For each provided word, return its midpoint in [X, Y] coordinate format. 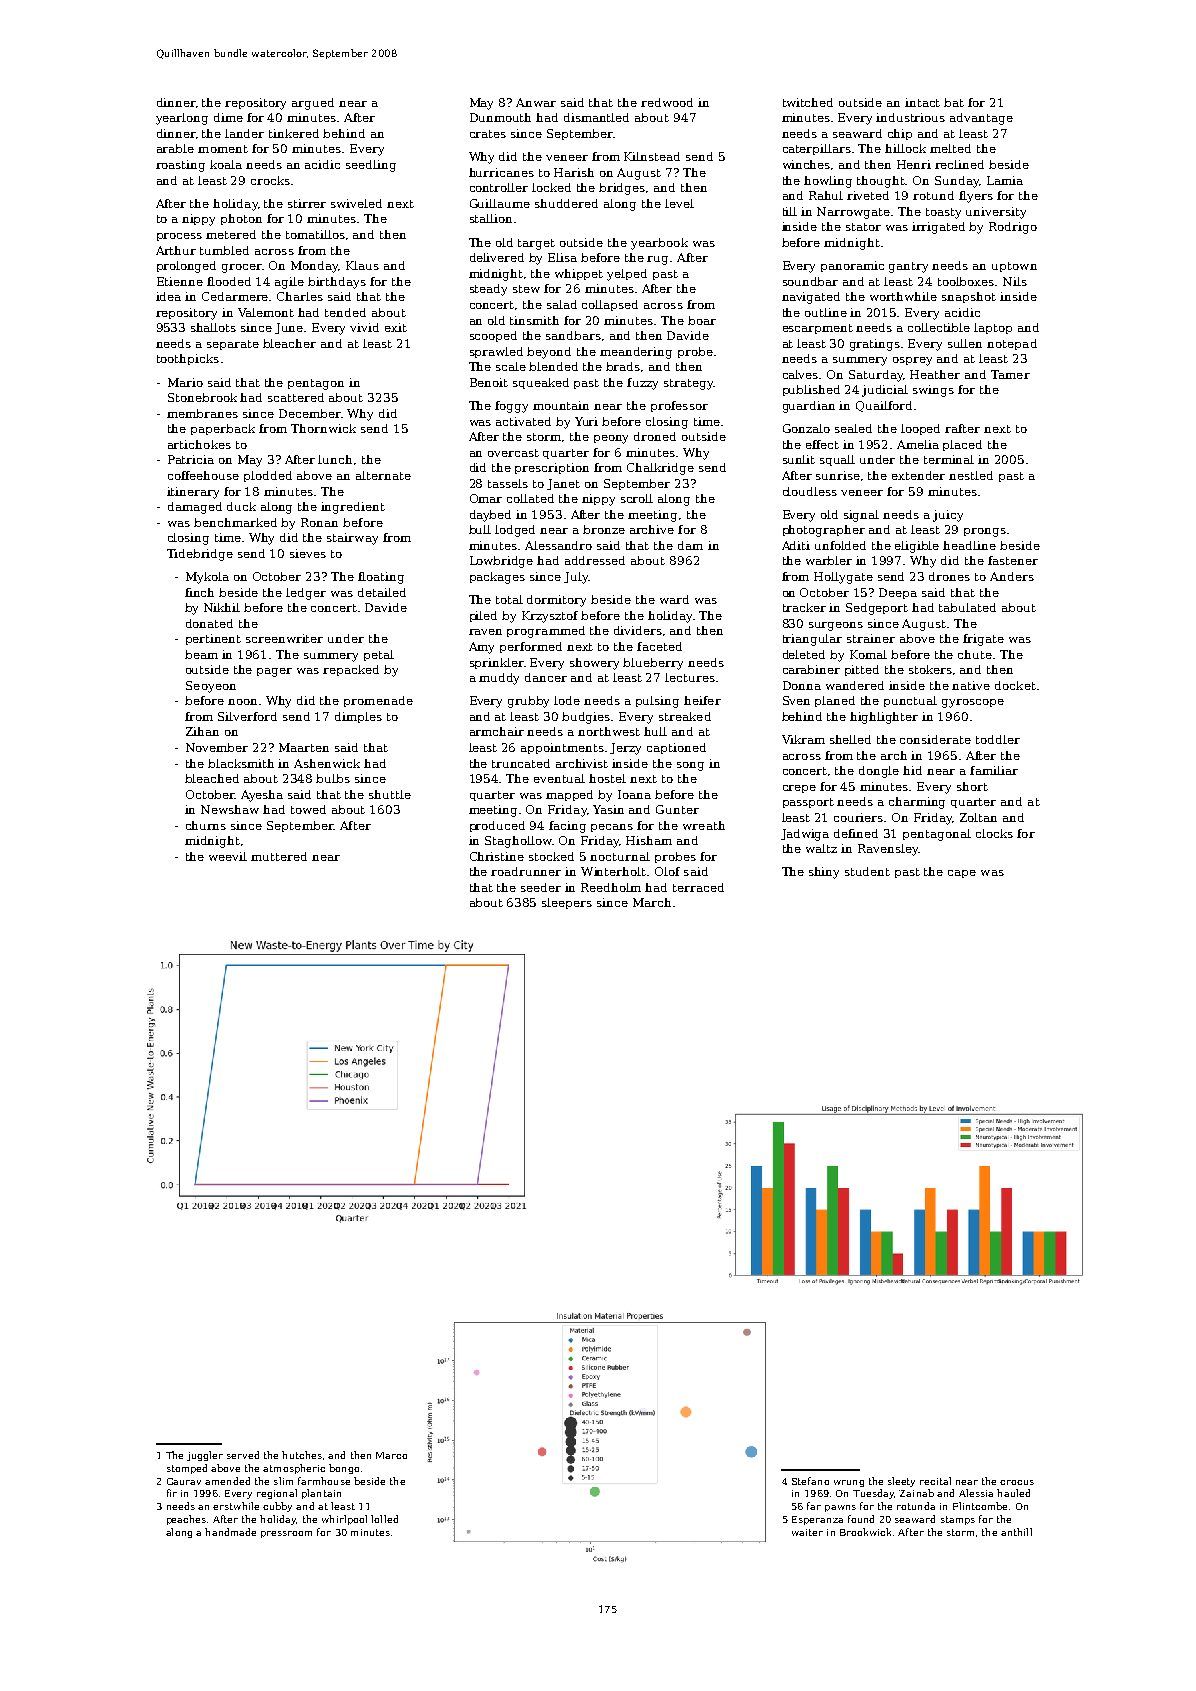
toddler [998, 739]
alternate [383, 475]
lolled [384, 1519]
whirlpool [344, 1520]
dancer [546, 677]
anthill [1016, 1532]
